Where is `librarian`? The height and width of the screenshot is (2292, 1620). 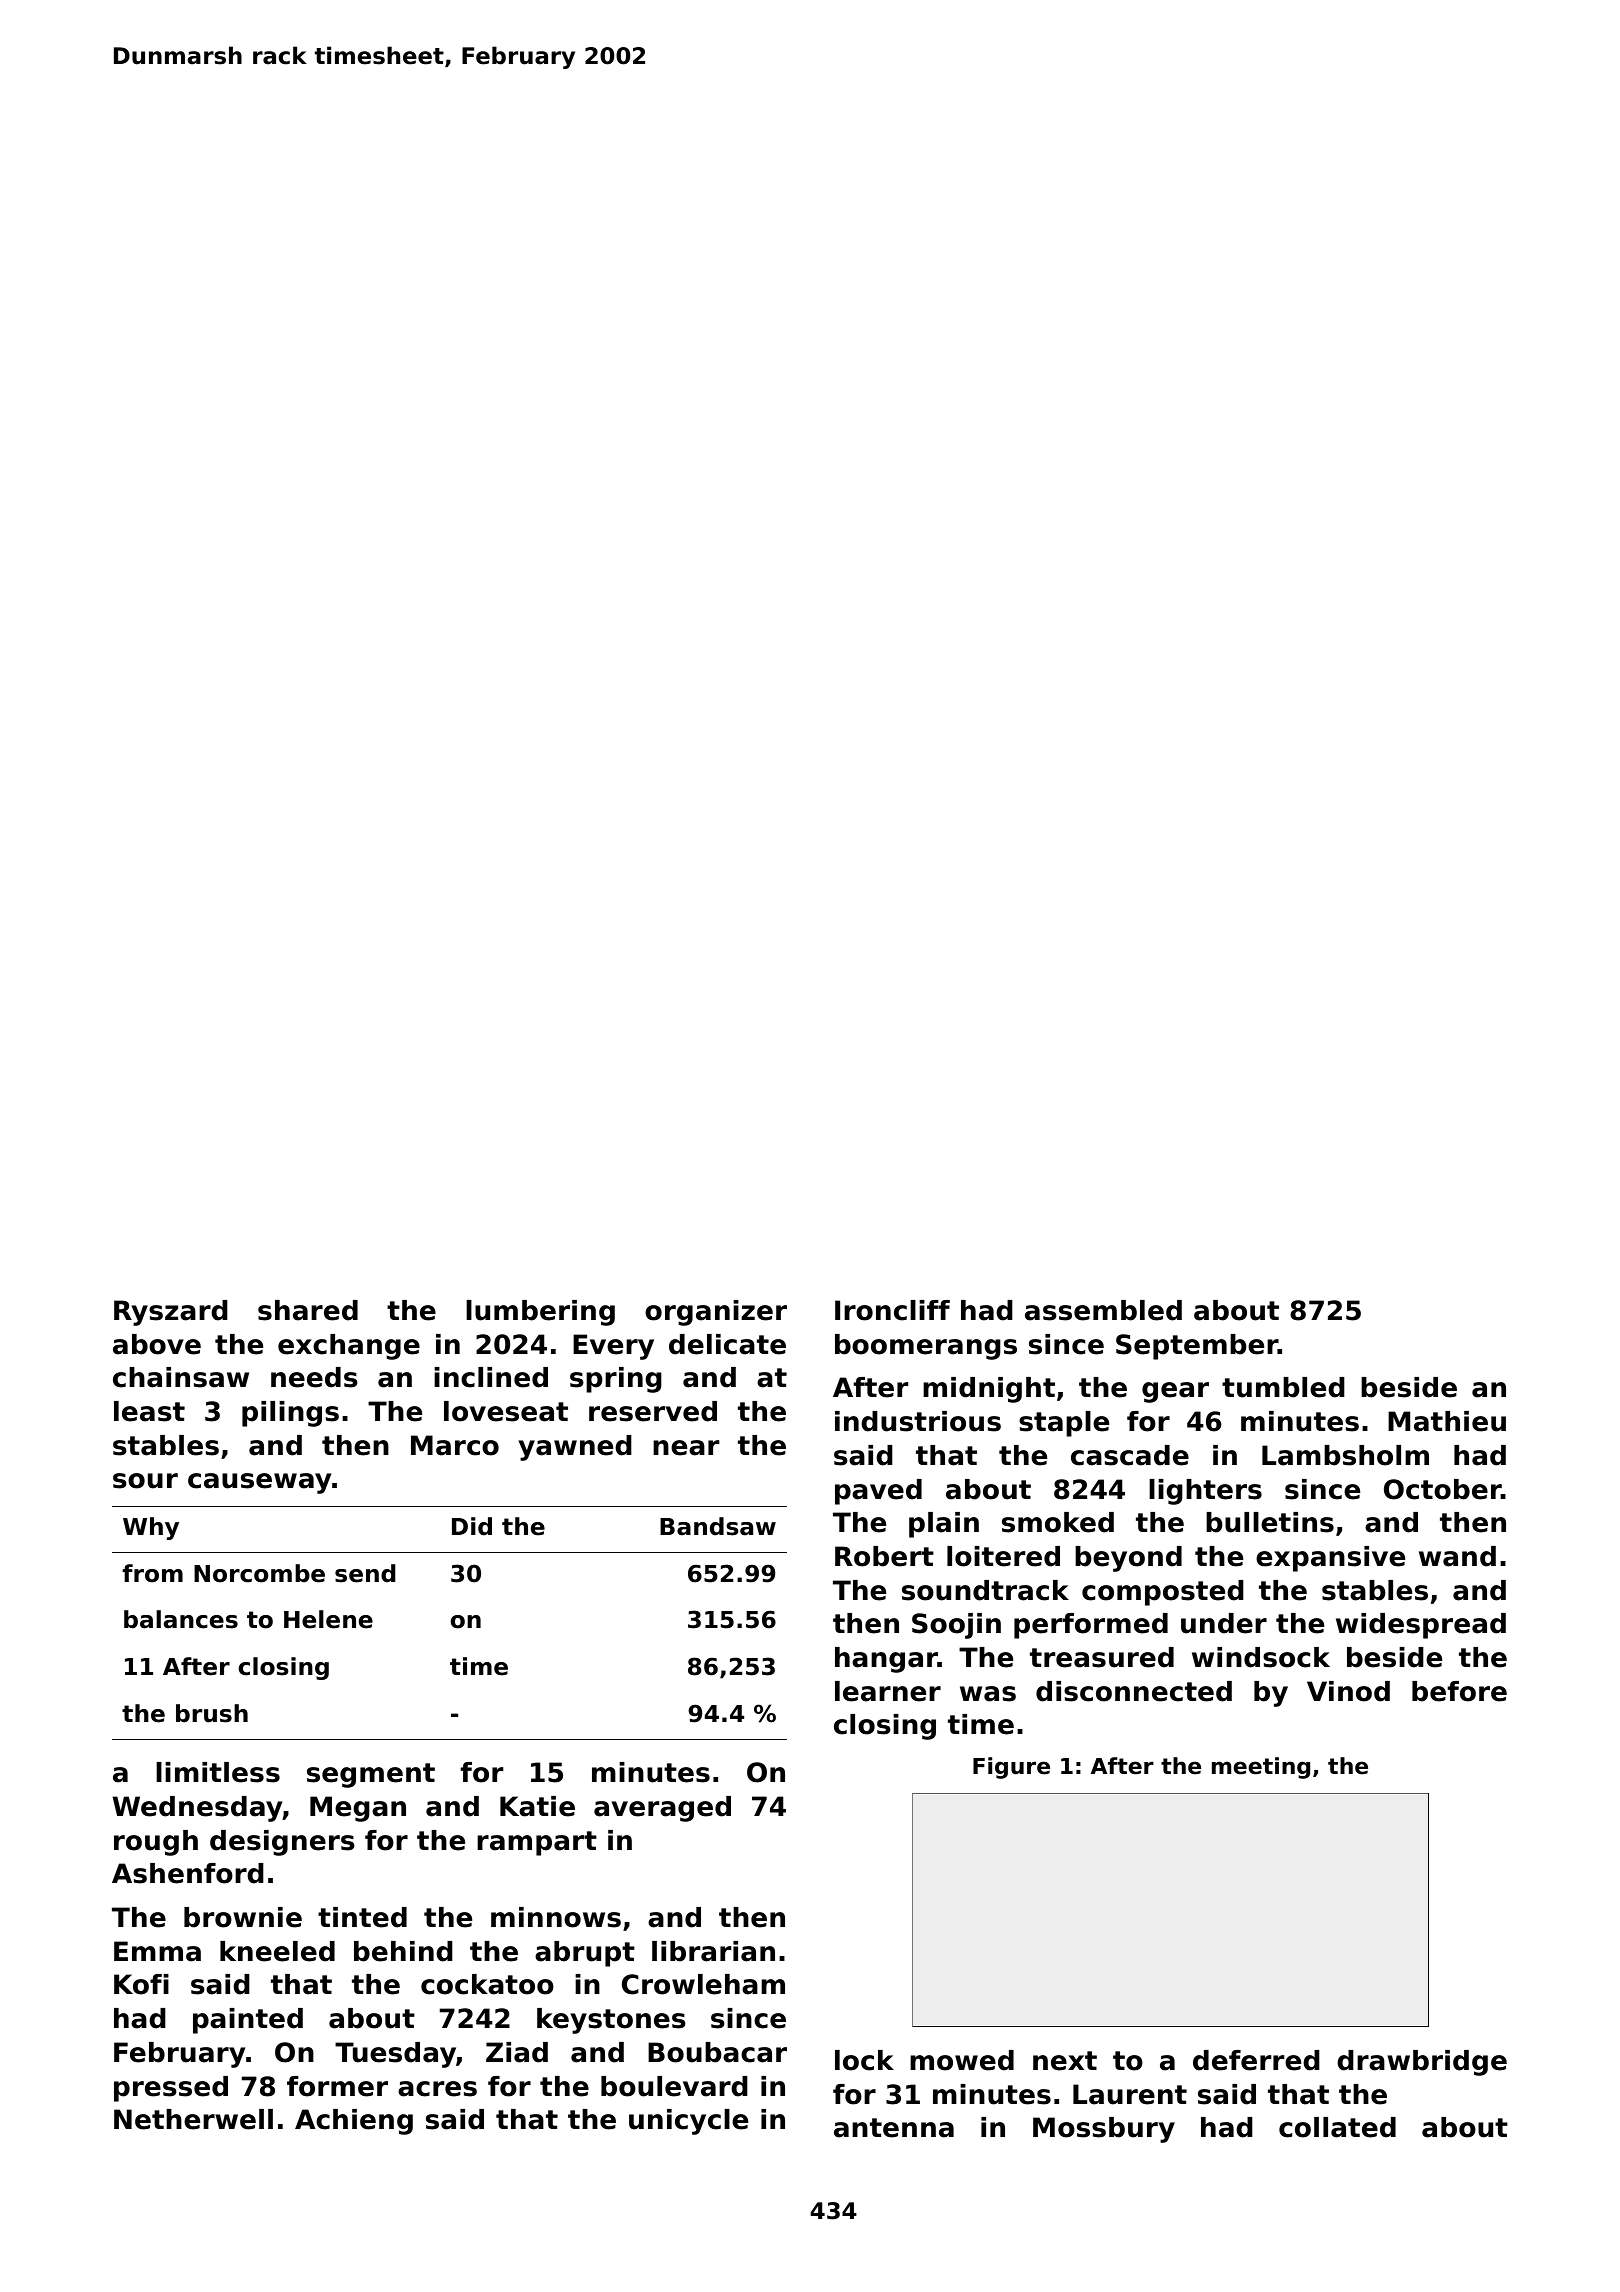
librarian is located at coordinates (713, 1951).
